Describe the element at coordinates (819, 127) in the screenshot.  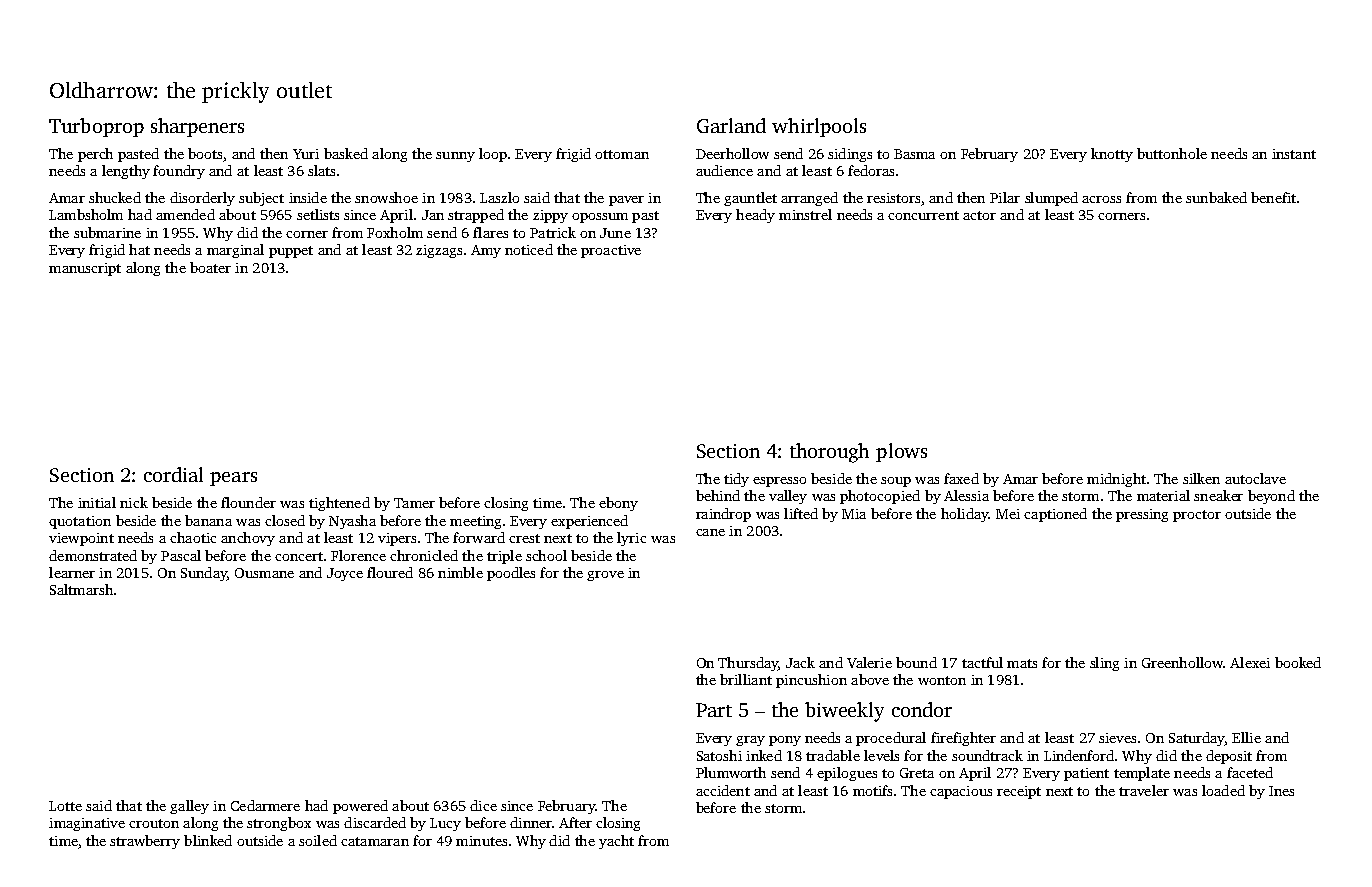
I see `whirlpools` at that location.
